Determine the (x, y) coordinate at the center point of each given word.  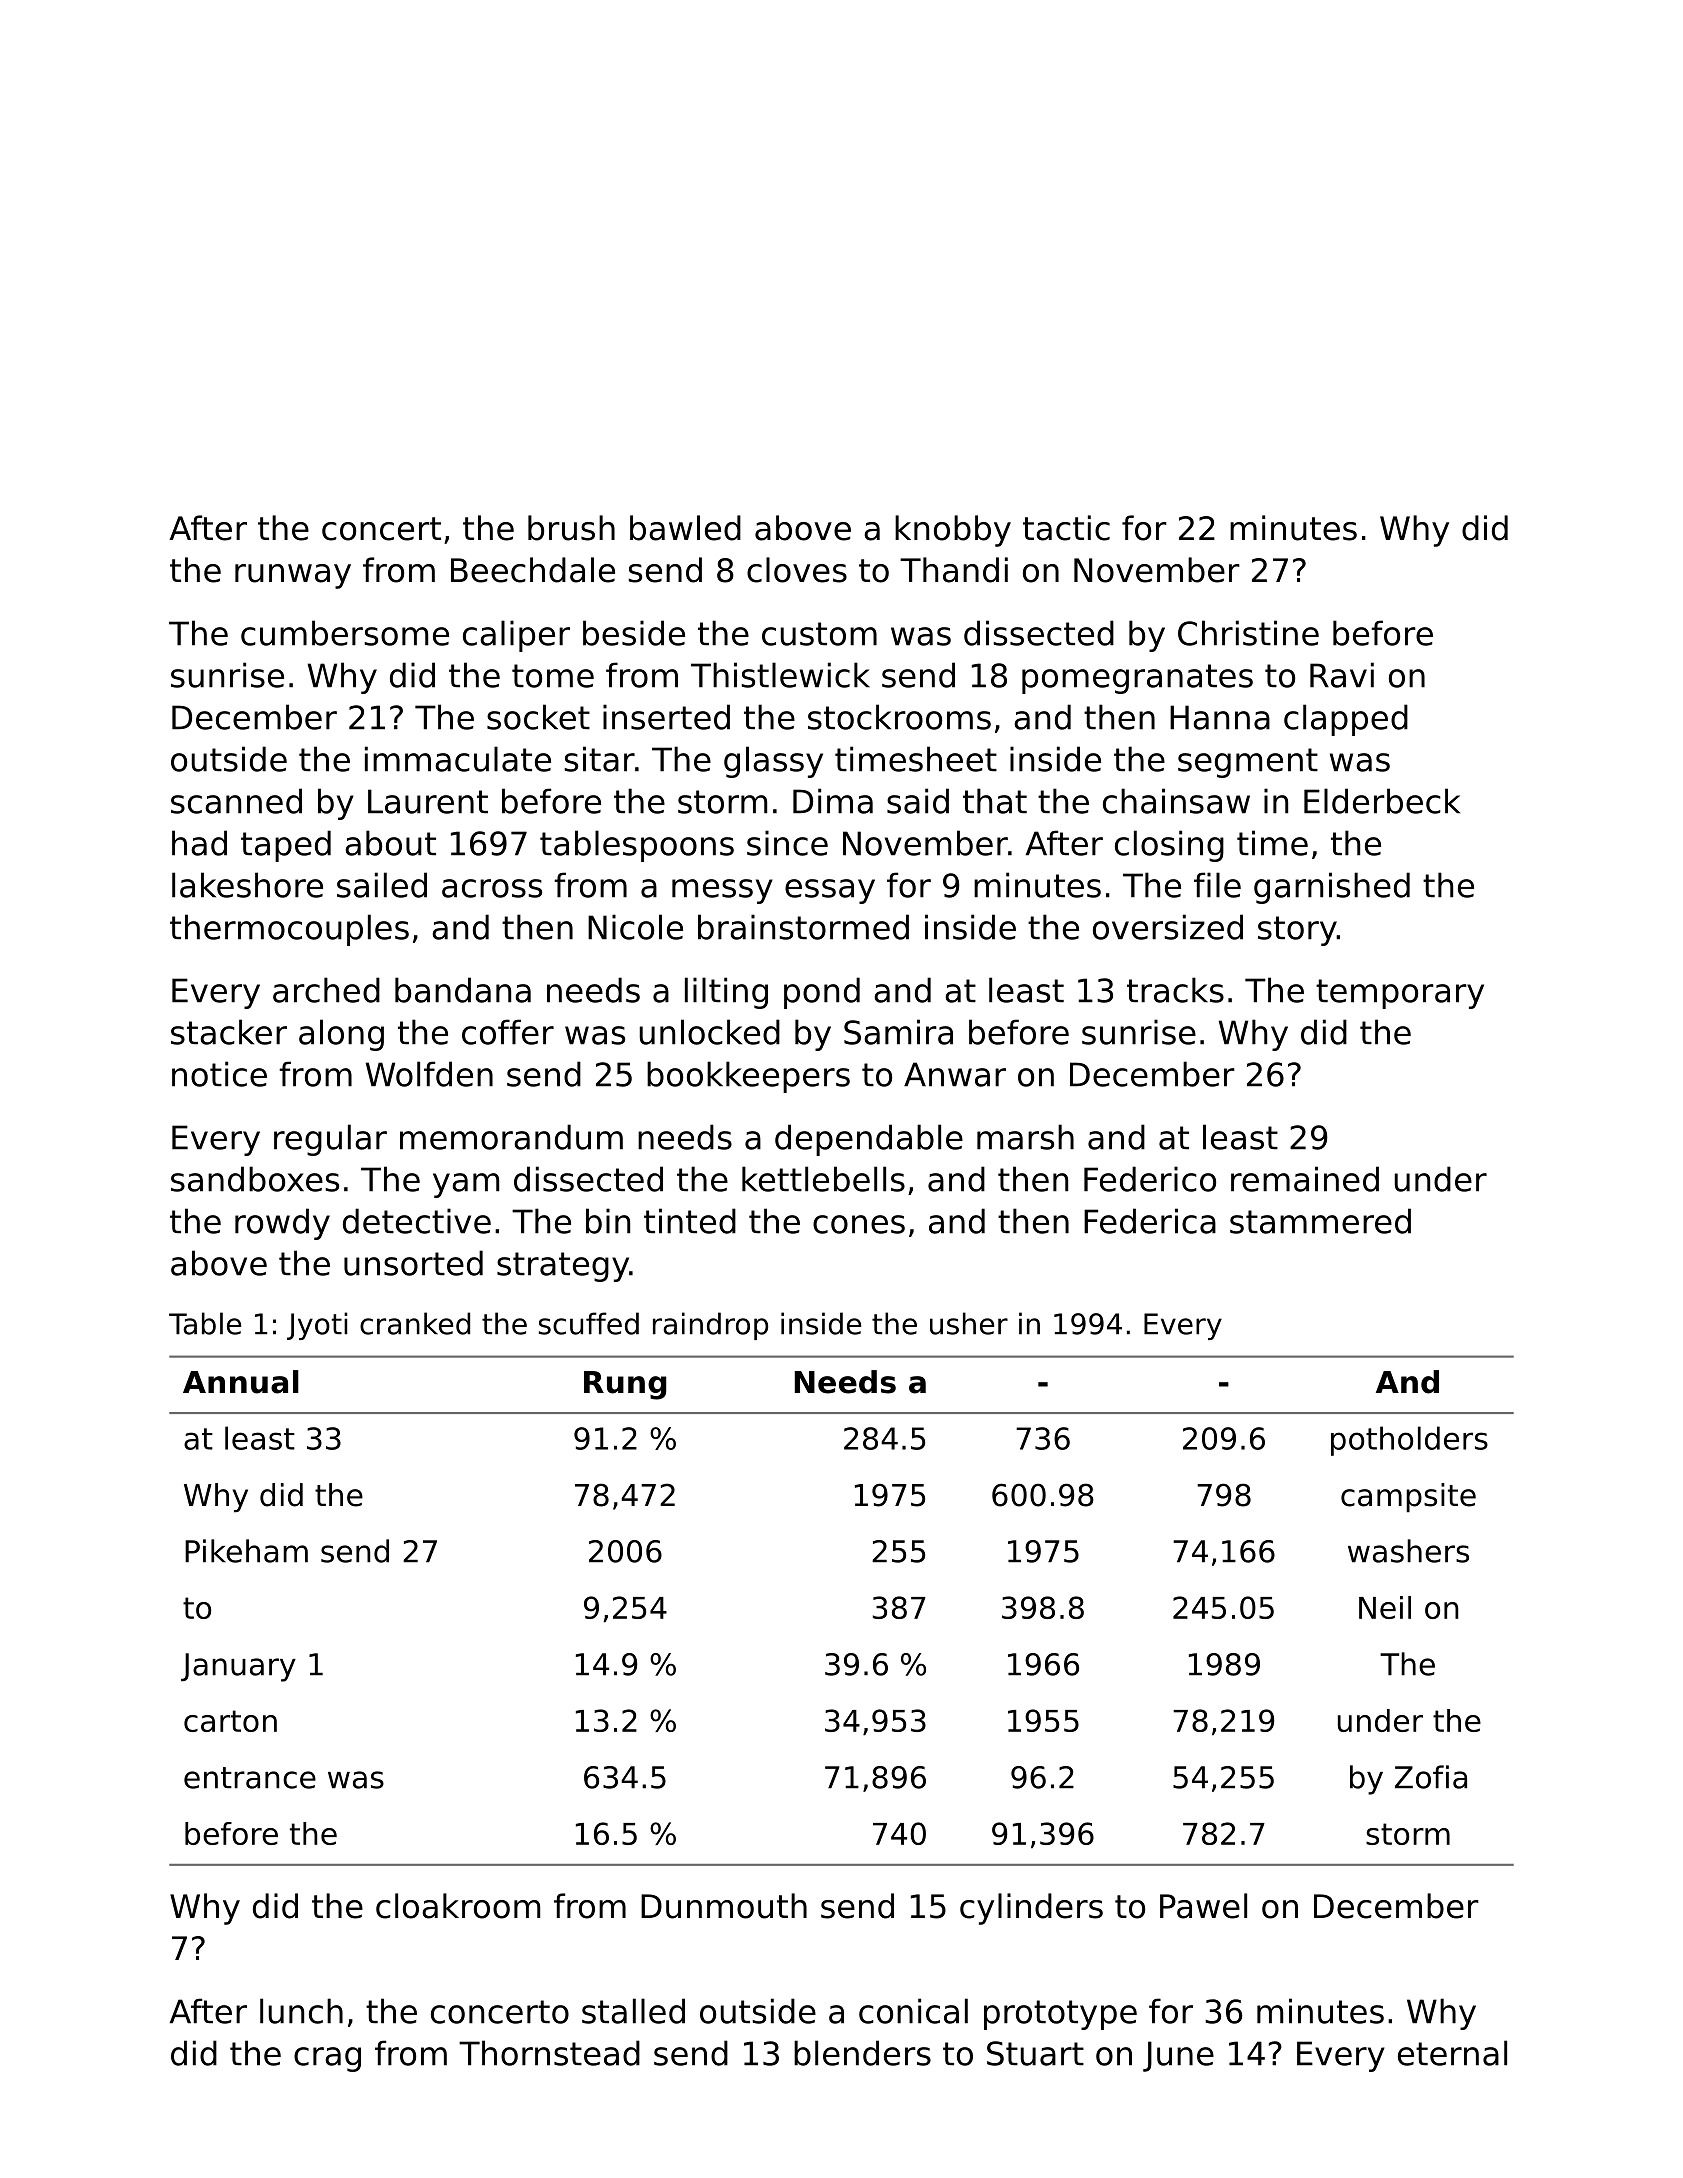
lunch (301, 2011)
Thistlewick (780, 675)
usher (969, 1323)
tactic (1066, 528)
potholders (1409, 1441)
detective (417, 1221)
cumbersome (345, 633)
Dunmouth (724, 1906)
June (1178, 2056)
